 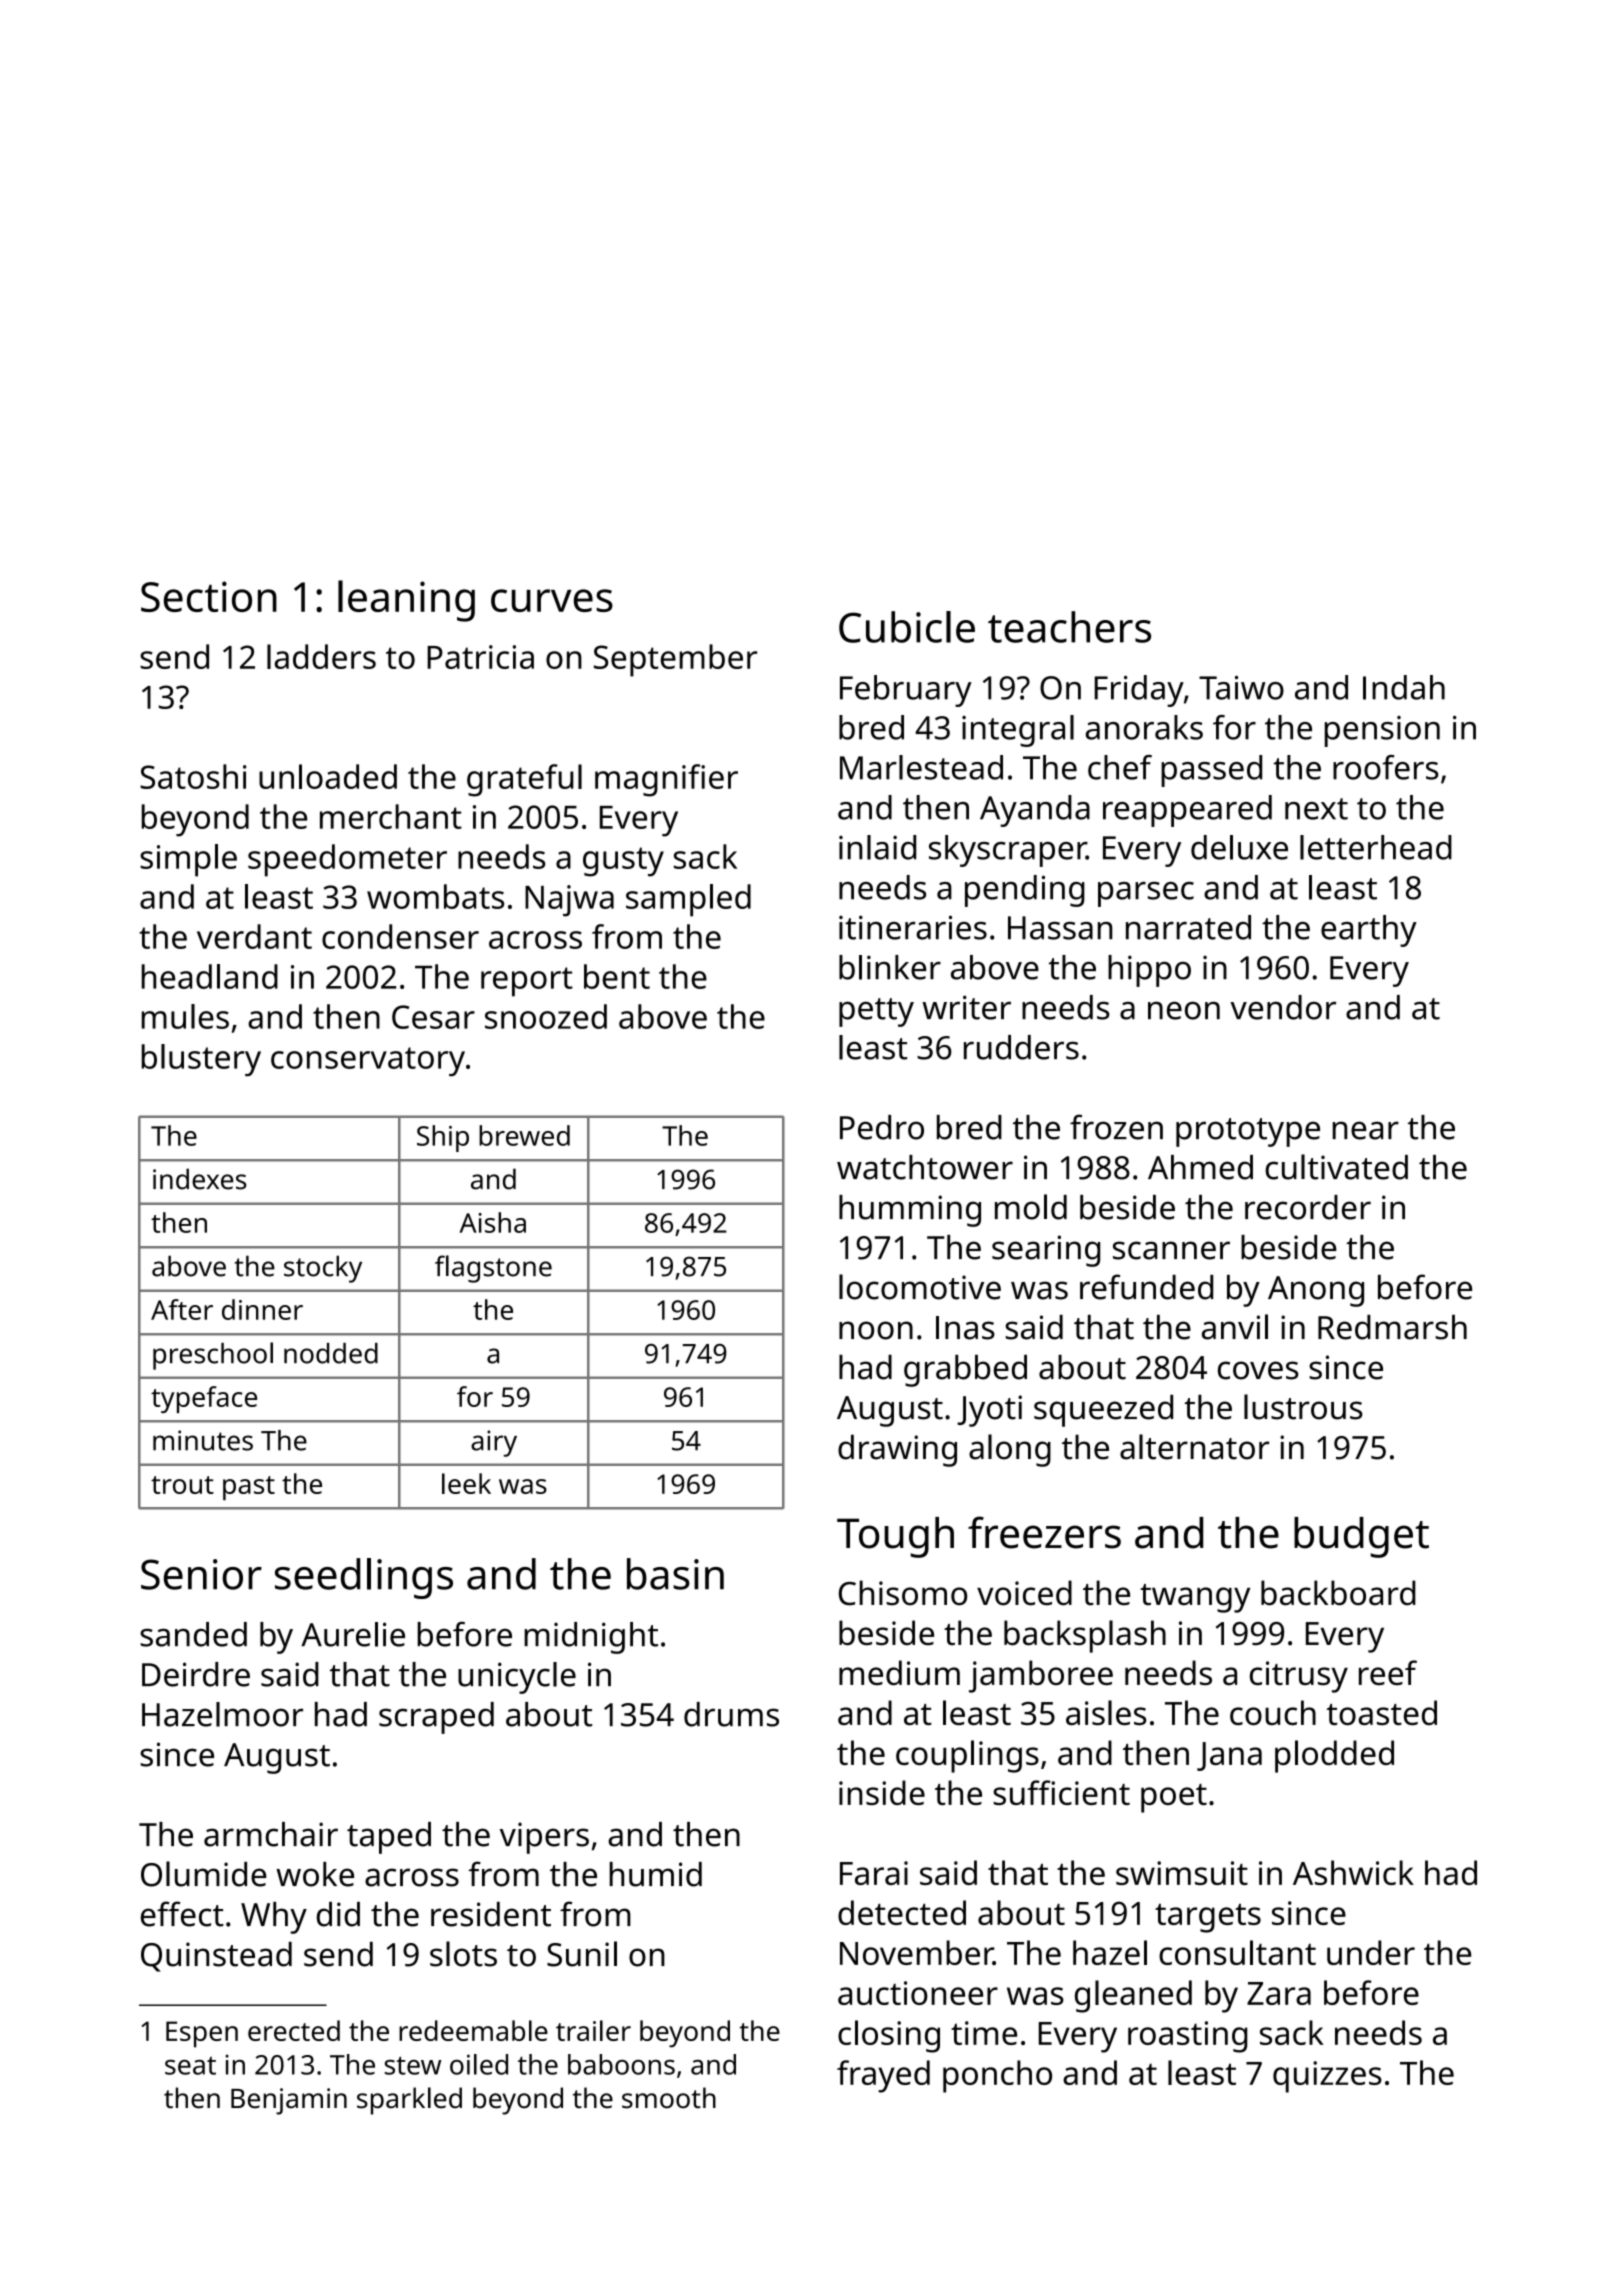 What do you see at coordinates (916, 1952) in the screenshot?
I see `November` at bounding box center [916, 1952].
